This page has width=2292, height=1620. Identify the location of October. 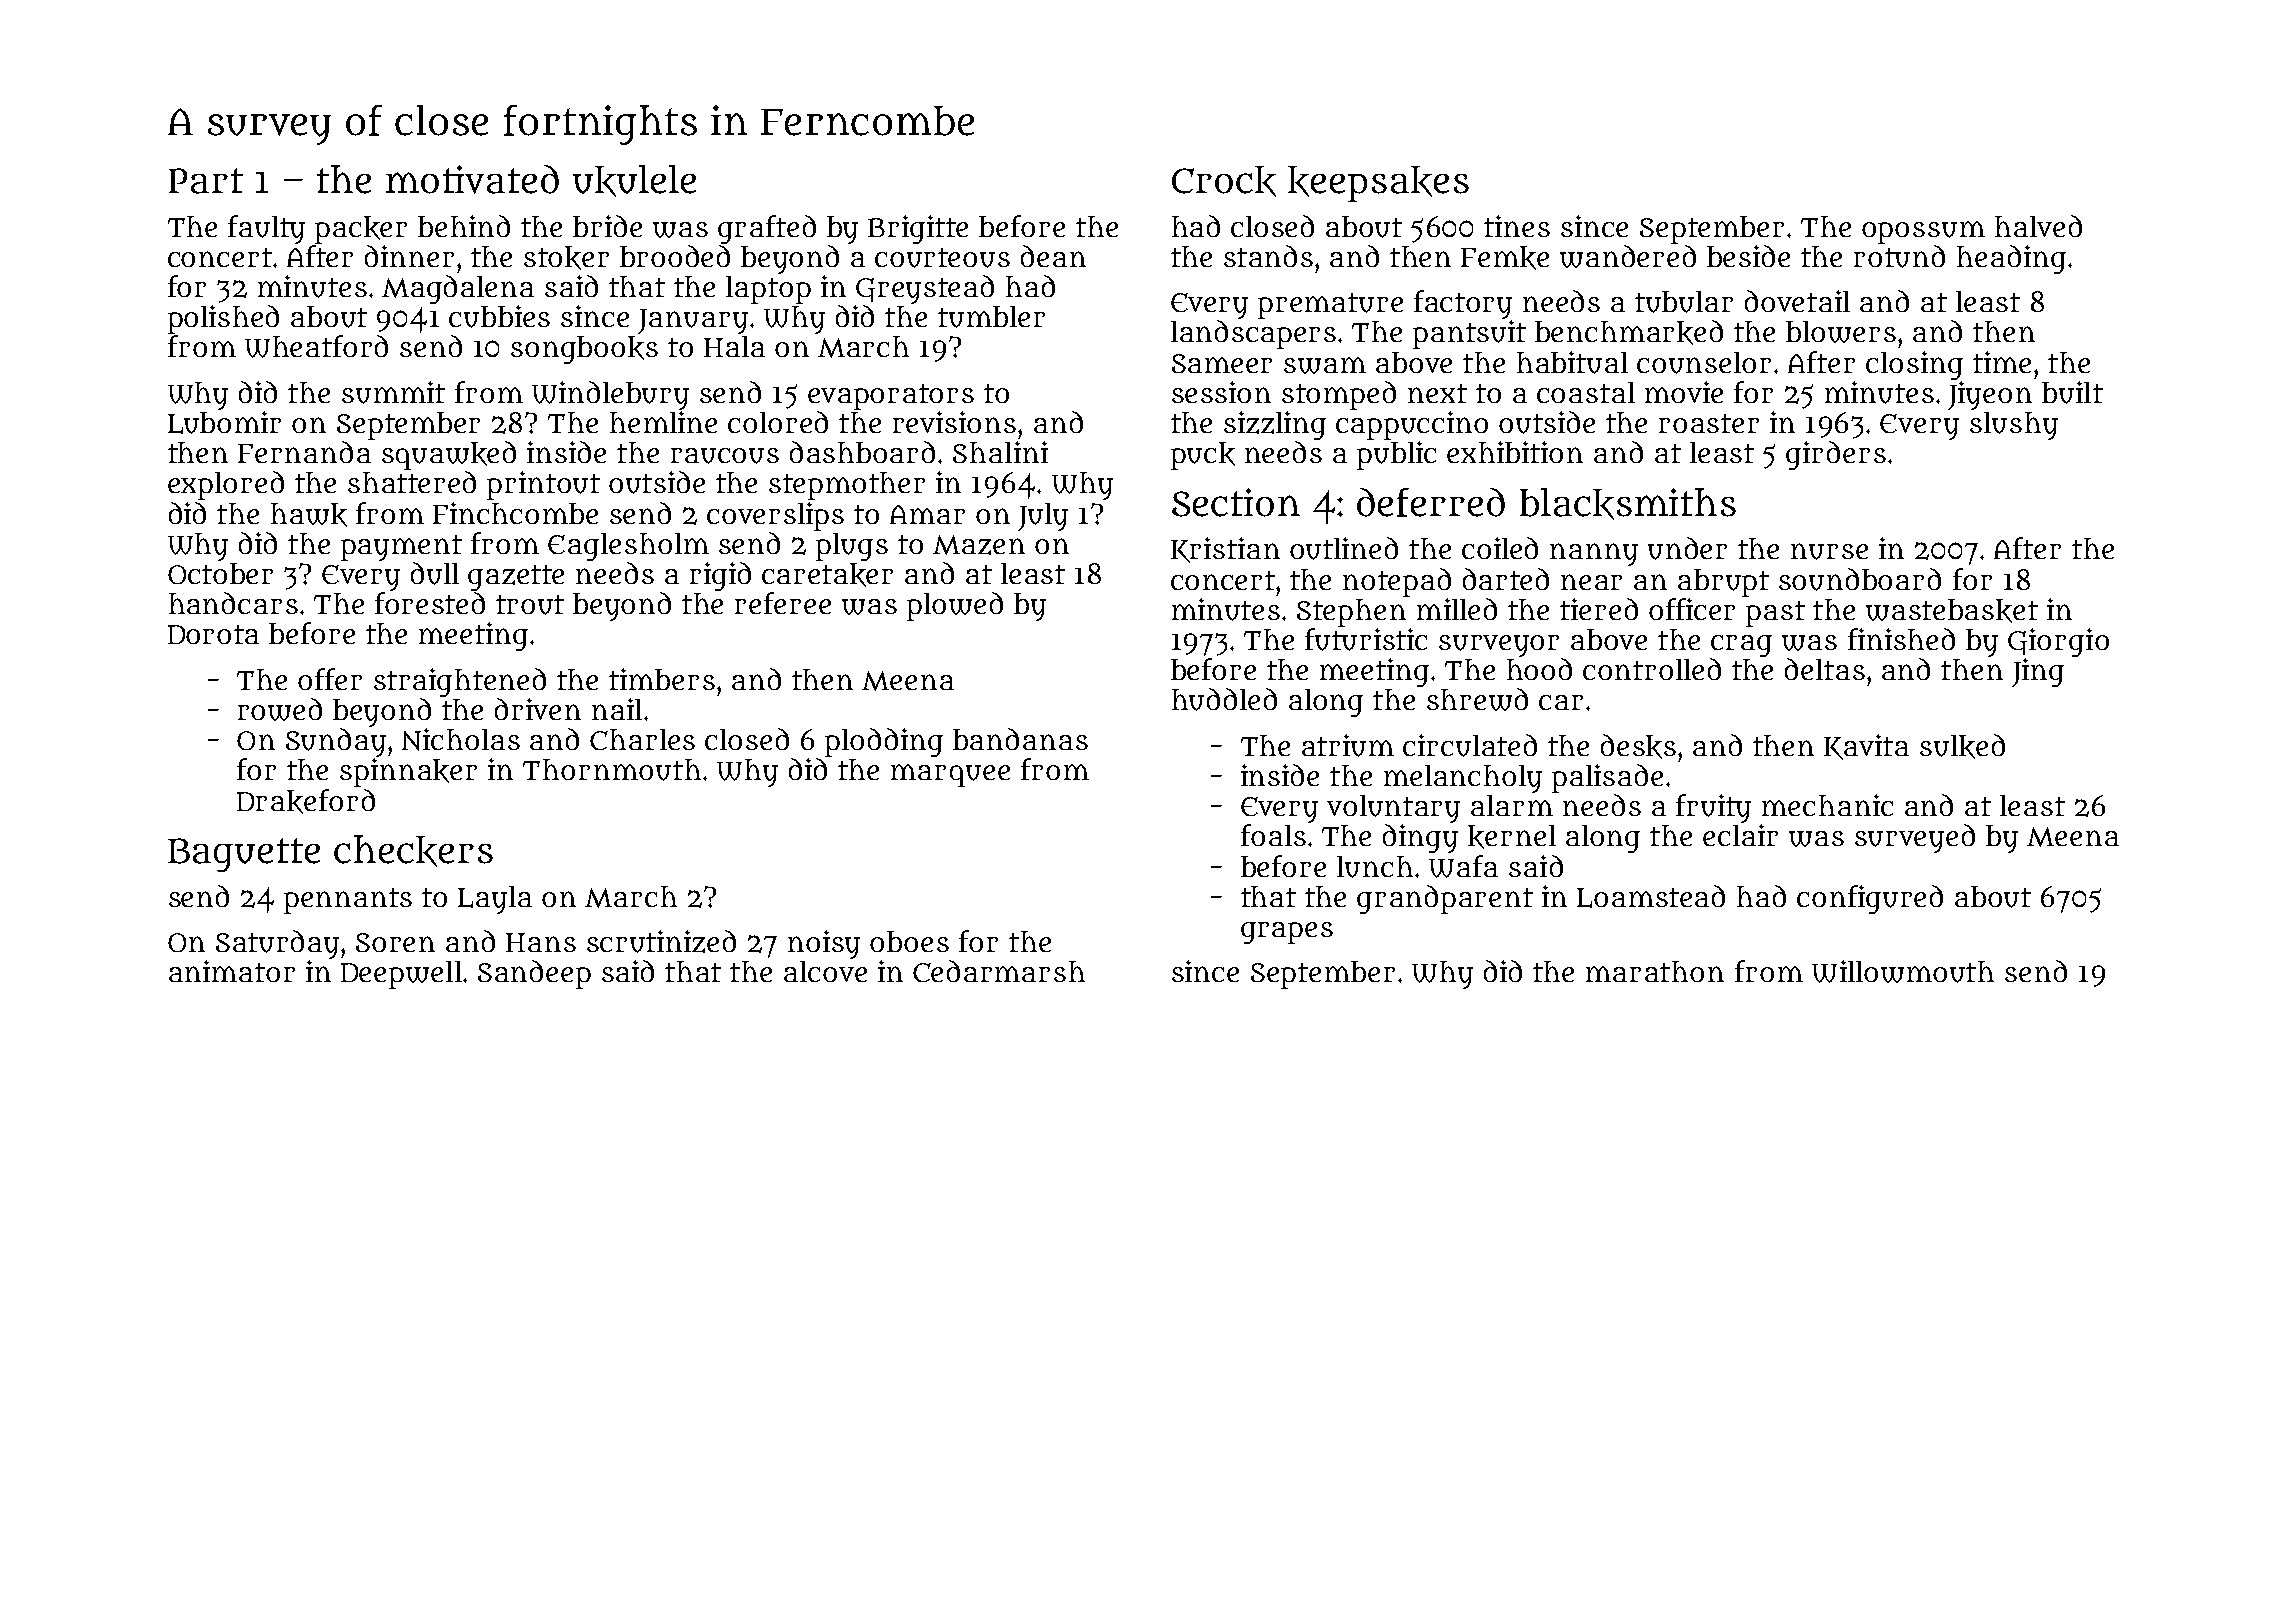
(220, 573).
